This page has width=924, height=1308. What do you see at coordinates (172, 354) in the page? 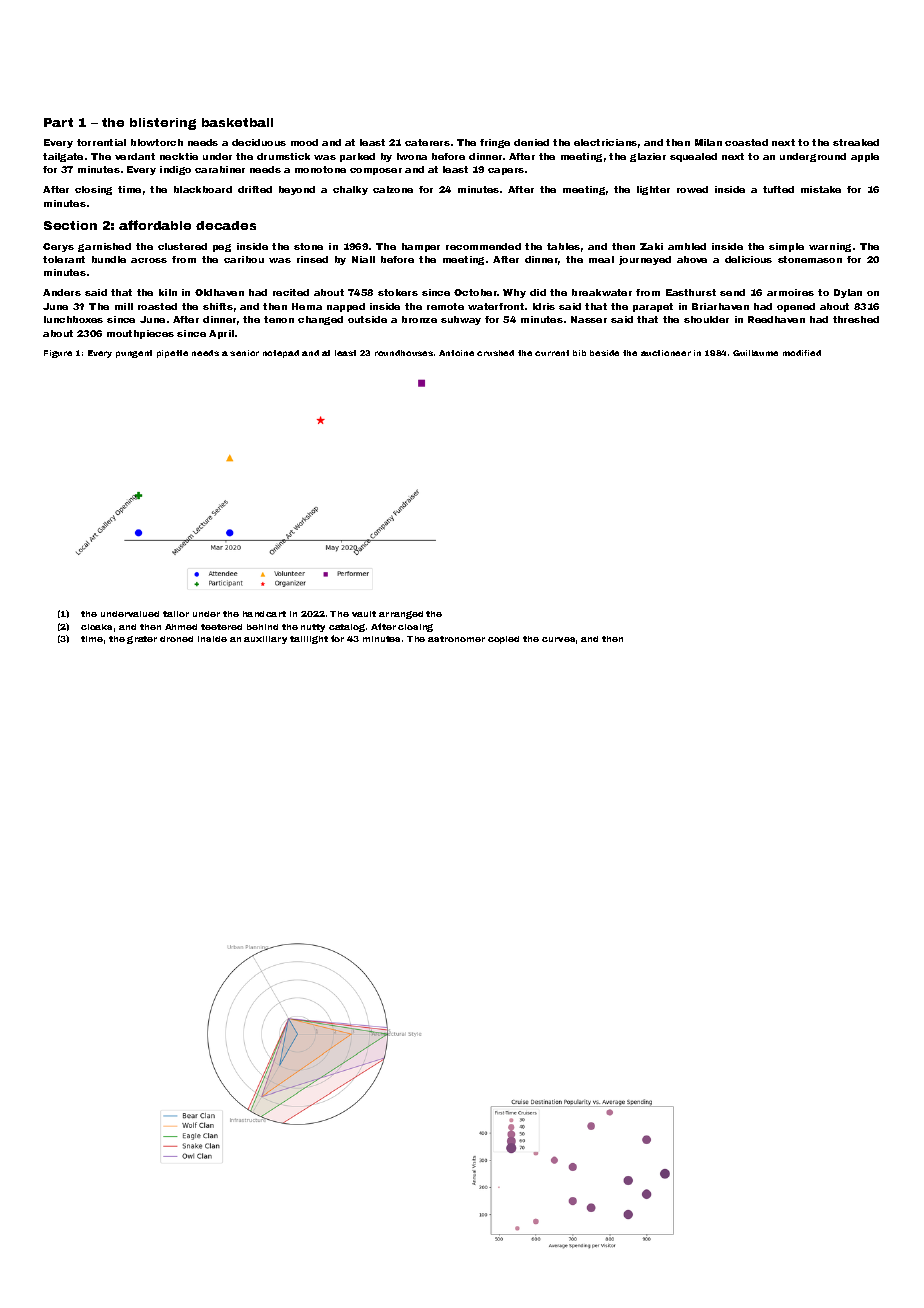
I see `pipette` at bounding box center [172, 354].
